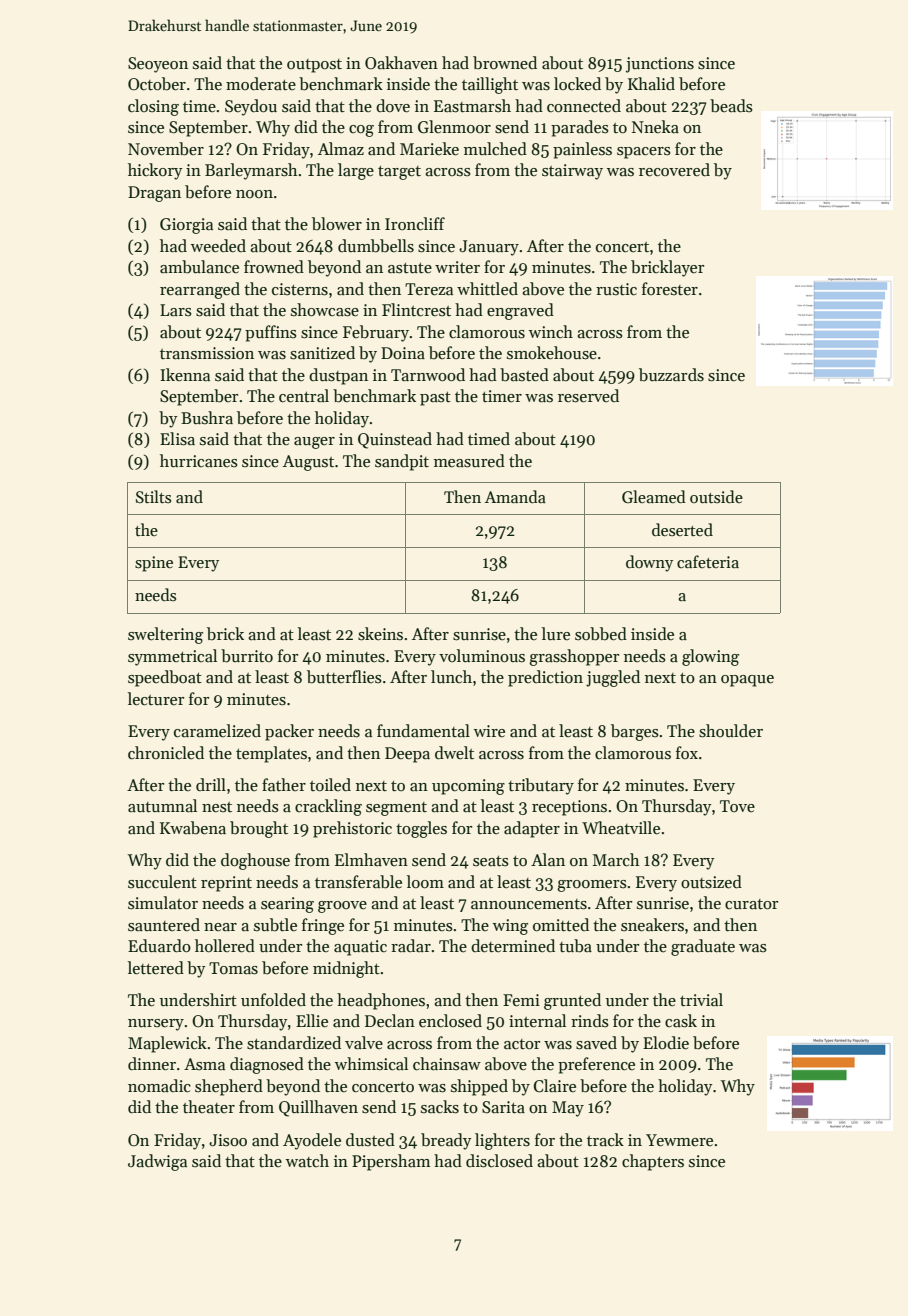 The width and height of the screenshot is (908, 1316). What do you see at coordinates (391, 1162) in the screenshot?
I see `Pipersham` at bounding box center [391, 1162].
